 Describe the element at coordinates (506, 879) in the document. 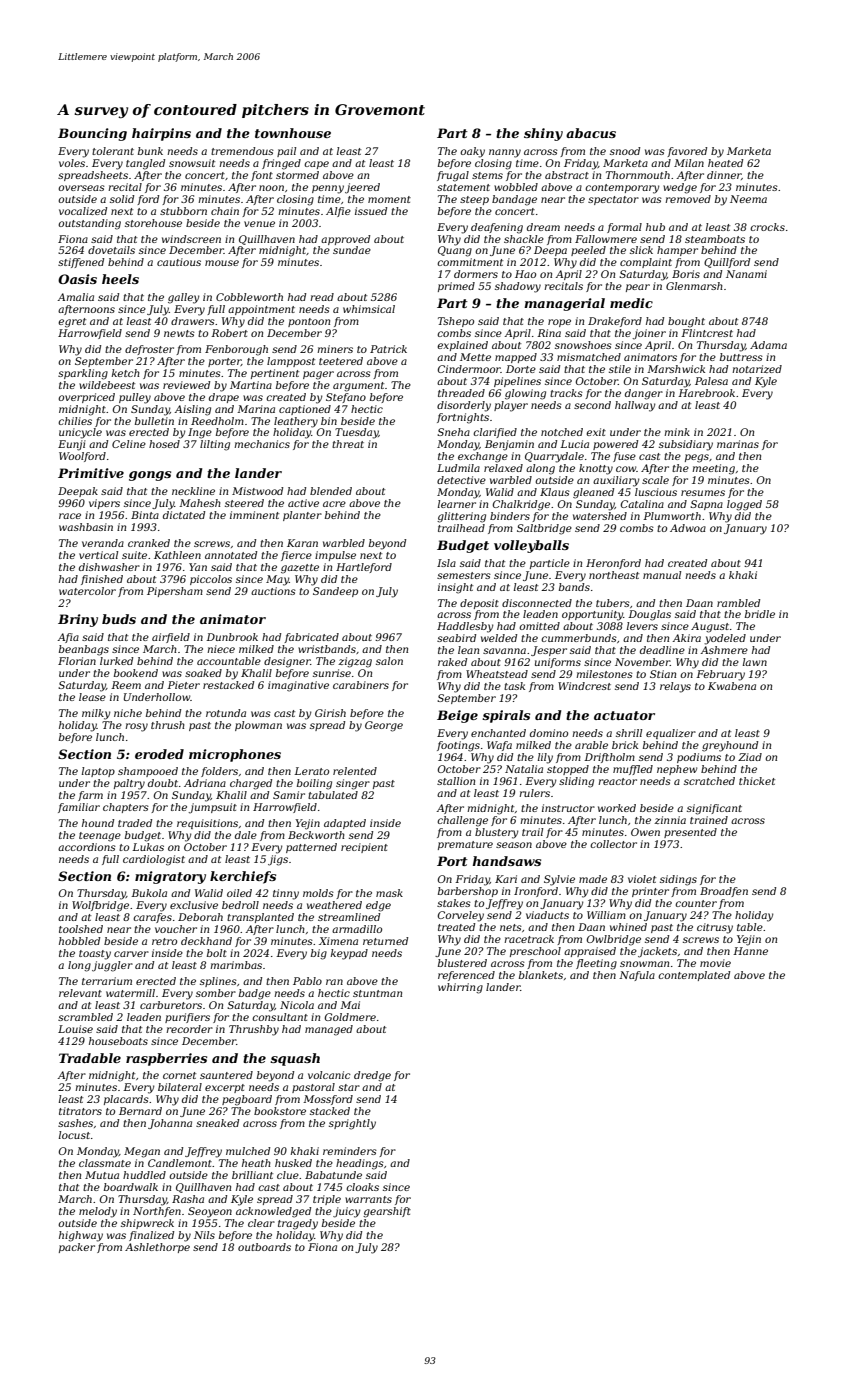

I see `Kari` at that location.
